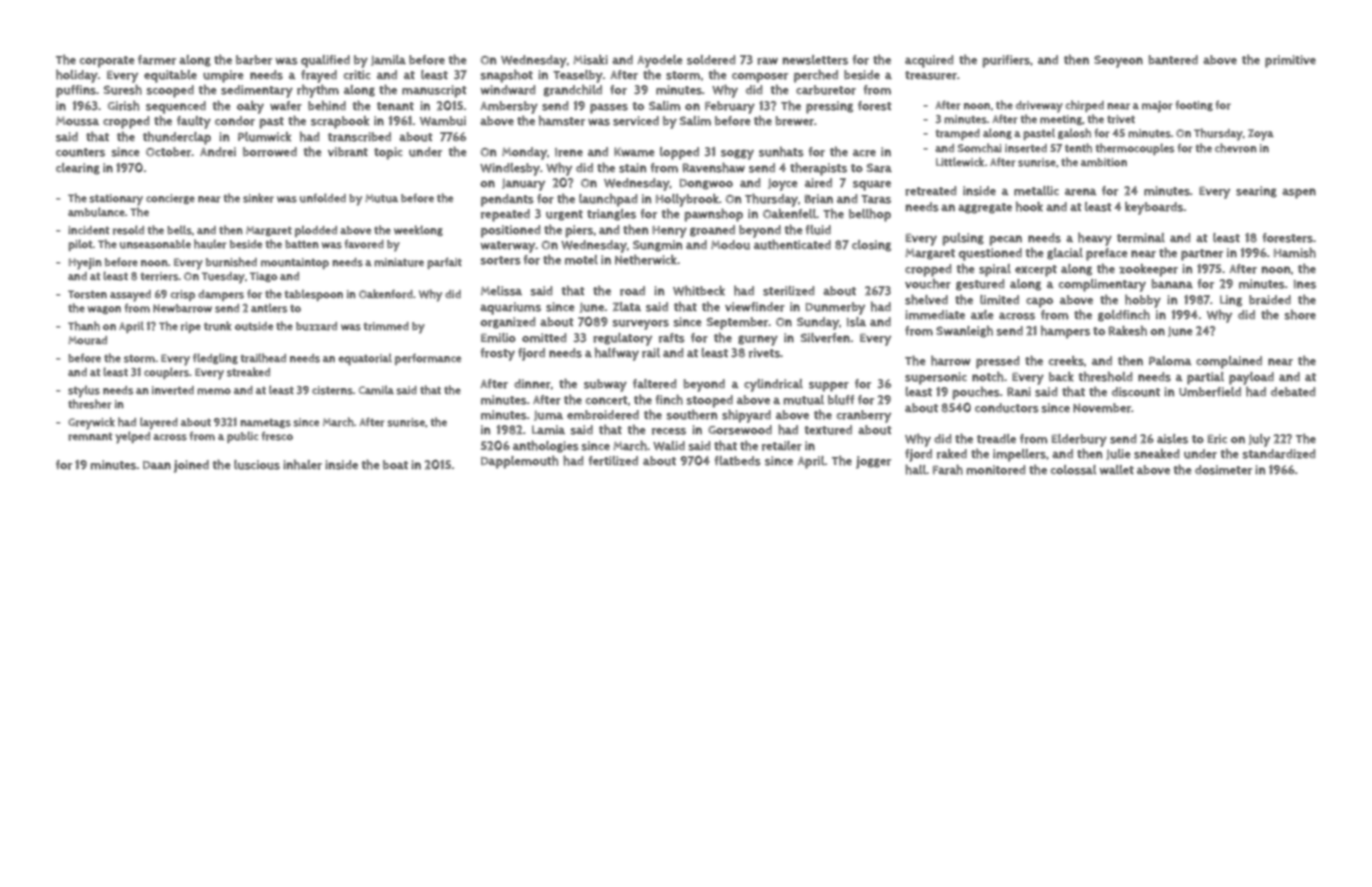 The height and width of the document is (887, 1372). Describe the element at coordinates (646, 260) in the document. I see `Netherwick` at that location.
